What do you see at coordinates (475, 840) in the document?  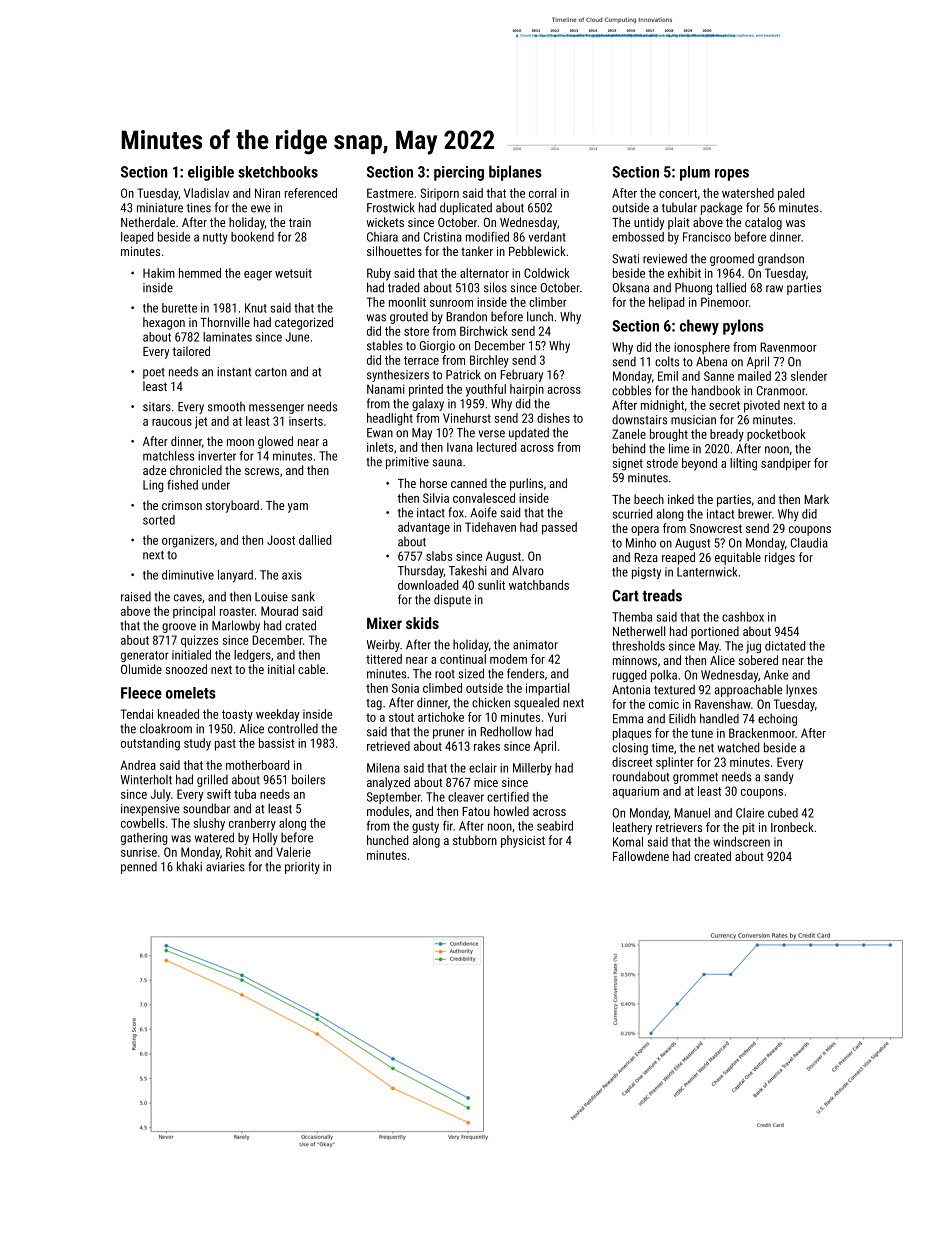 I see `stubborn` at bounding box center [475, 840].
